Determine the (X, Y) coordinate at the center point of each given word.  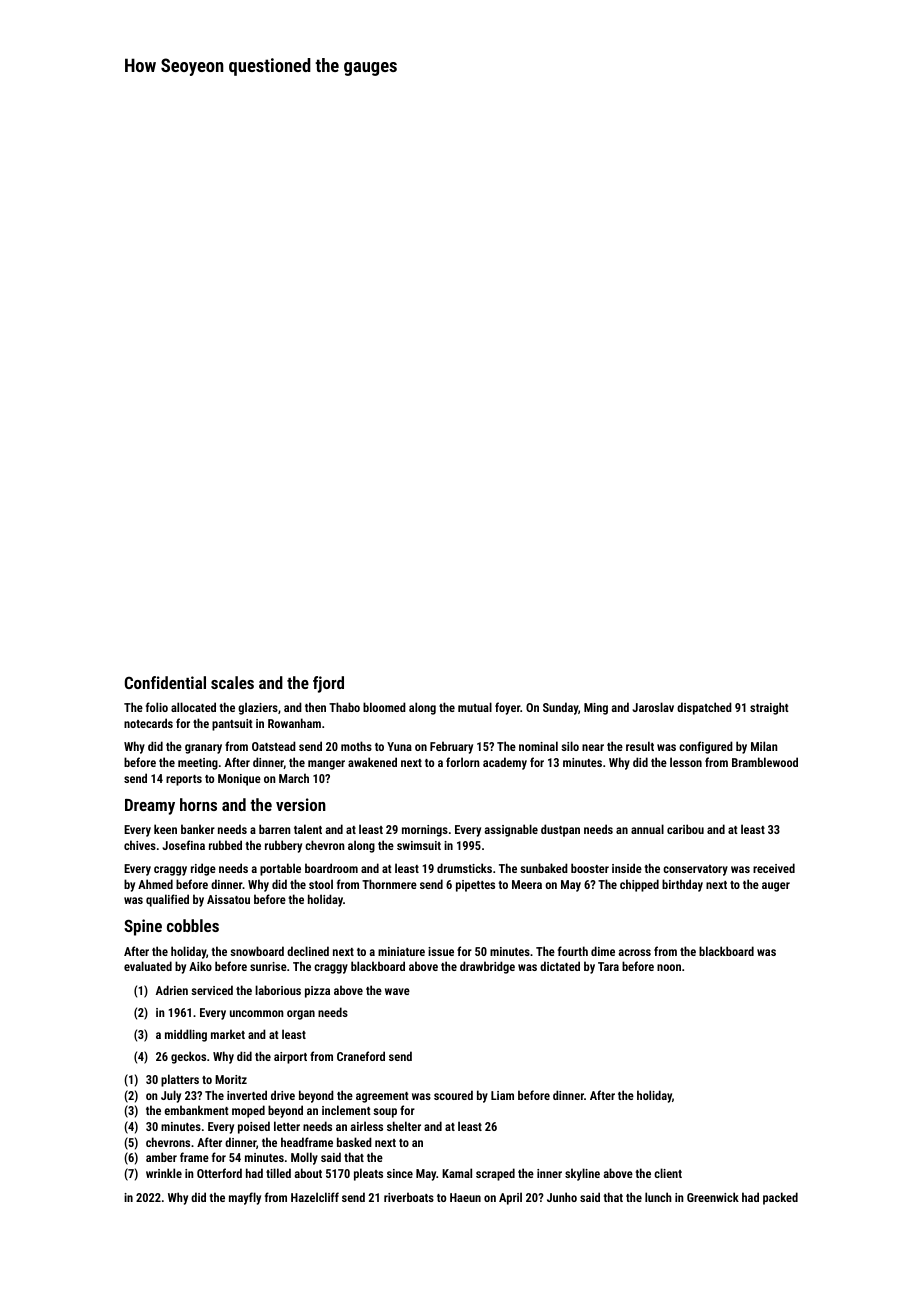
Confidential (165, 682)
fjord (328, 684)
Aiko (200, 966)
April (510, 1198)
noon (669, 967)
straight (769, 708)
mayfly (245, 1198)
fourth (573, 951)
